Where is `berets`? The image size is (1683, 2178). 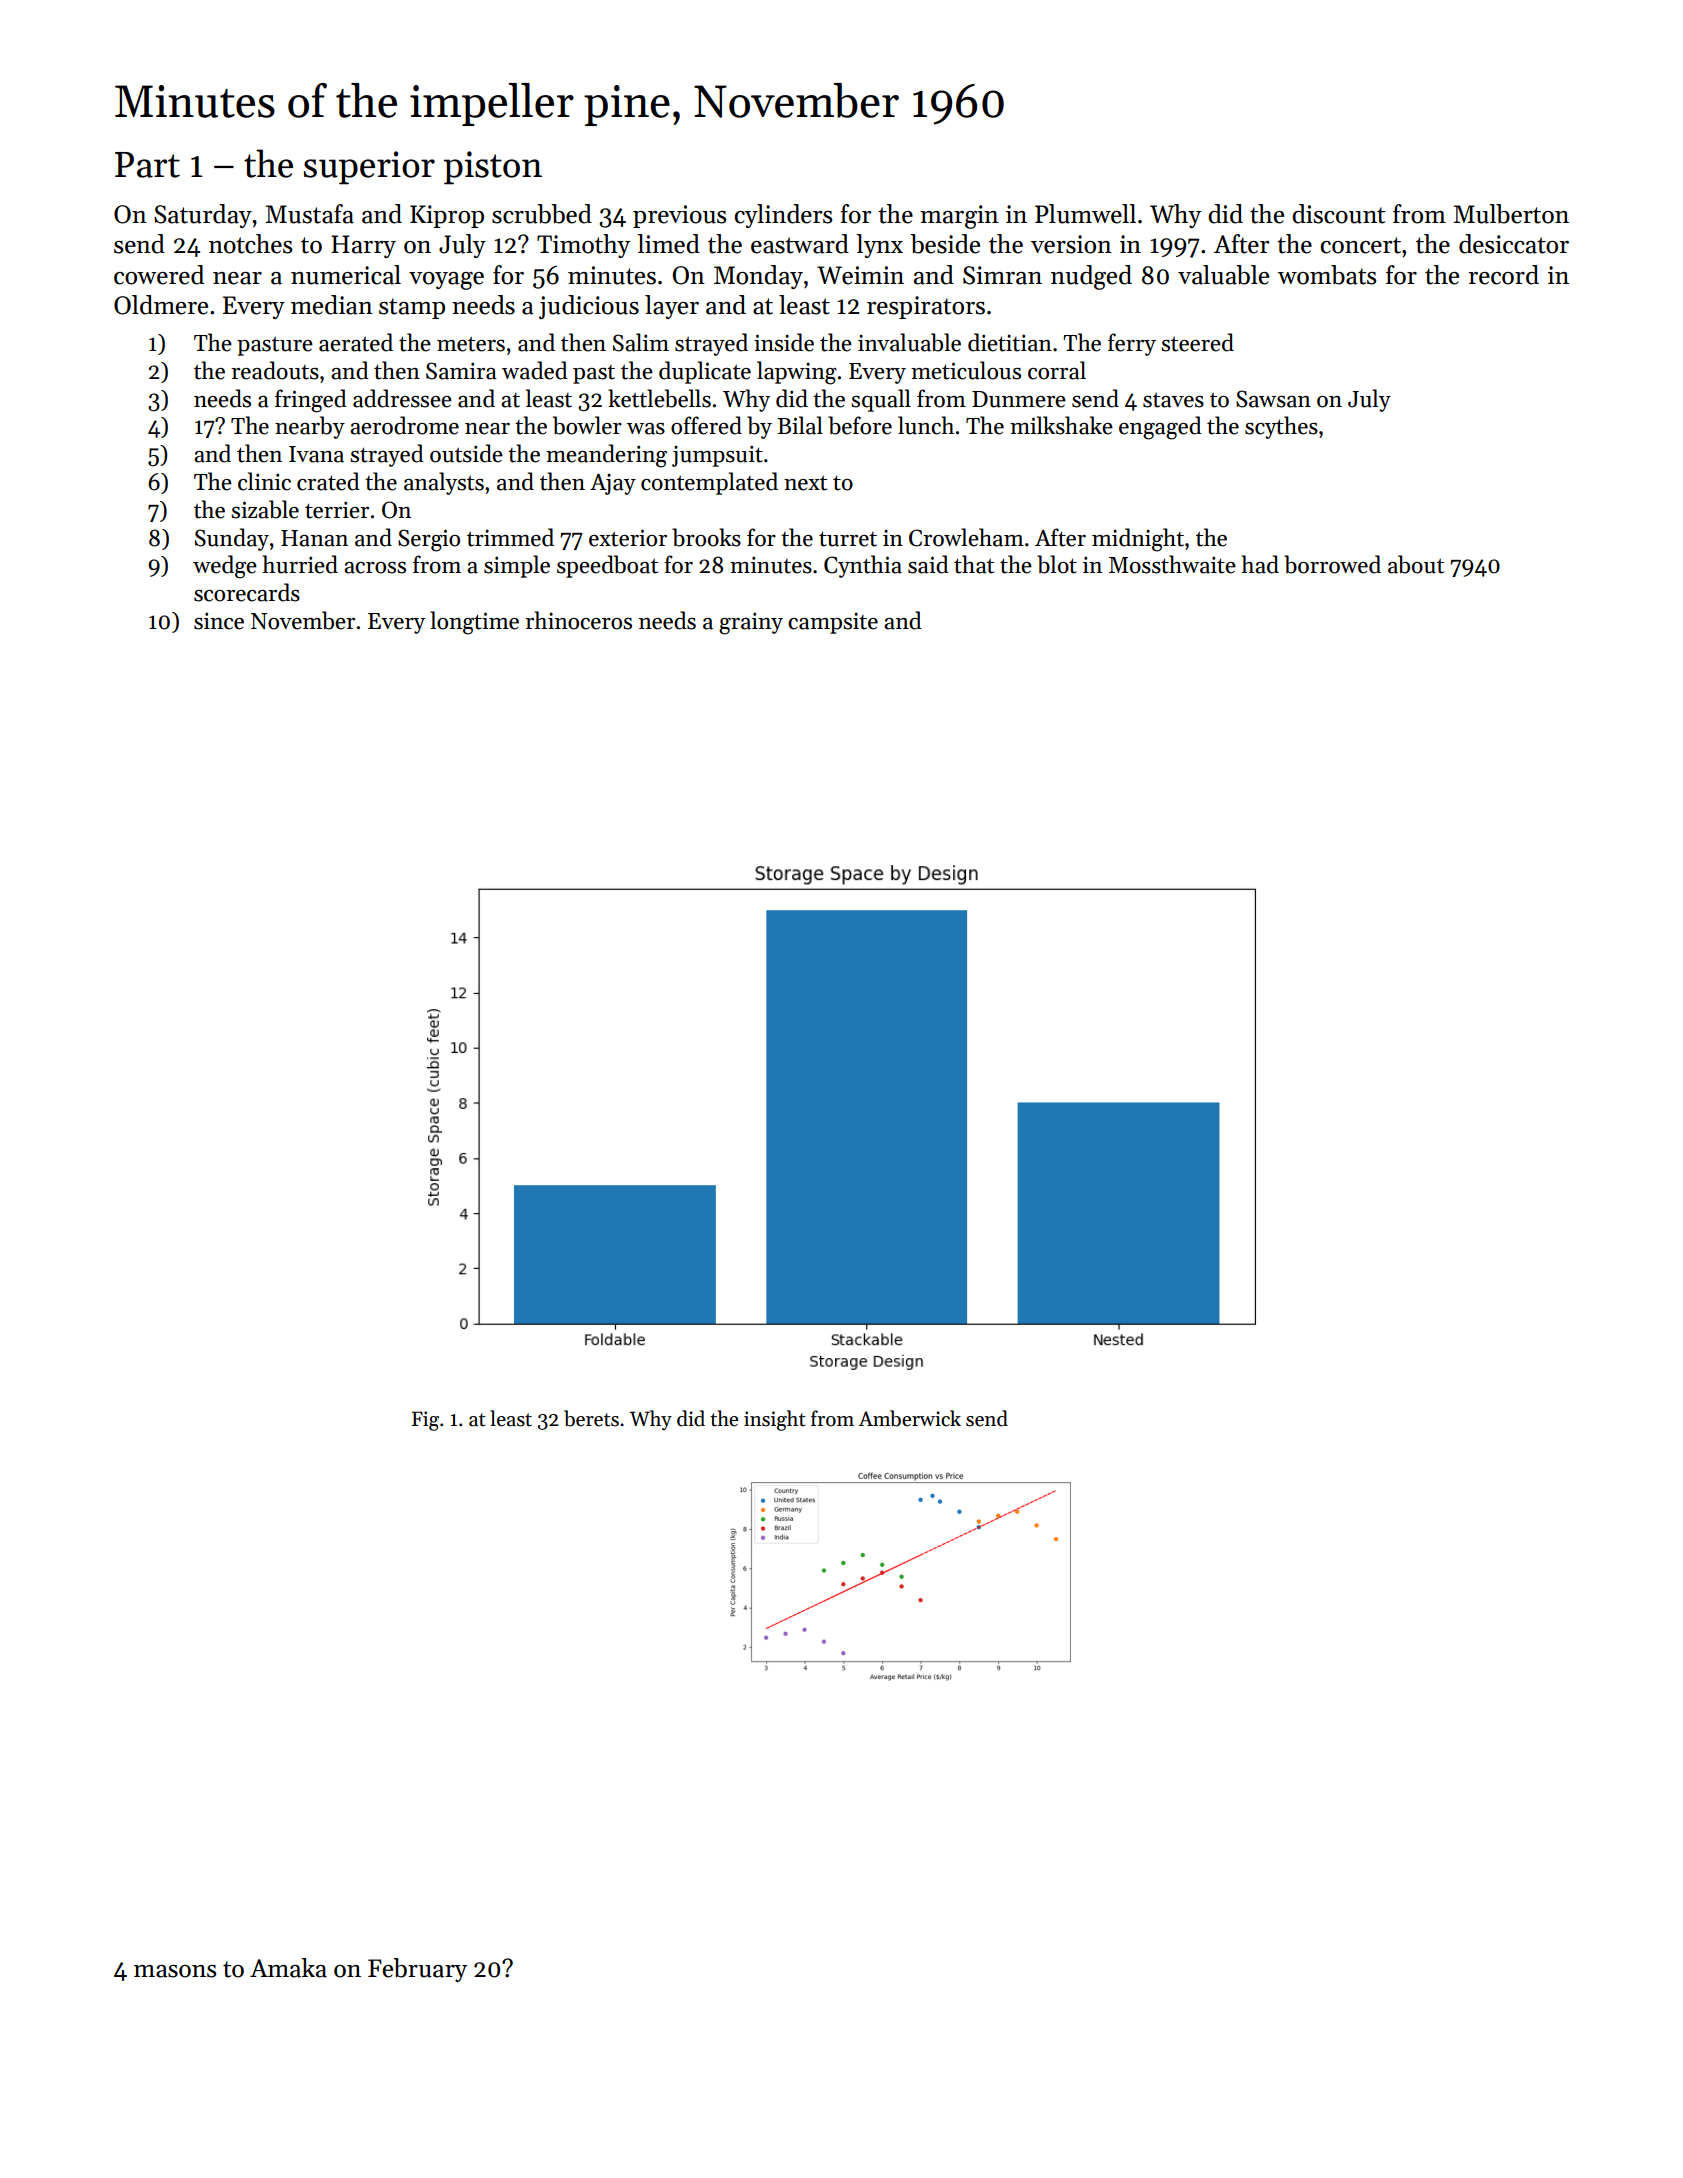 berets is located at coordinates (591, 1418).
